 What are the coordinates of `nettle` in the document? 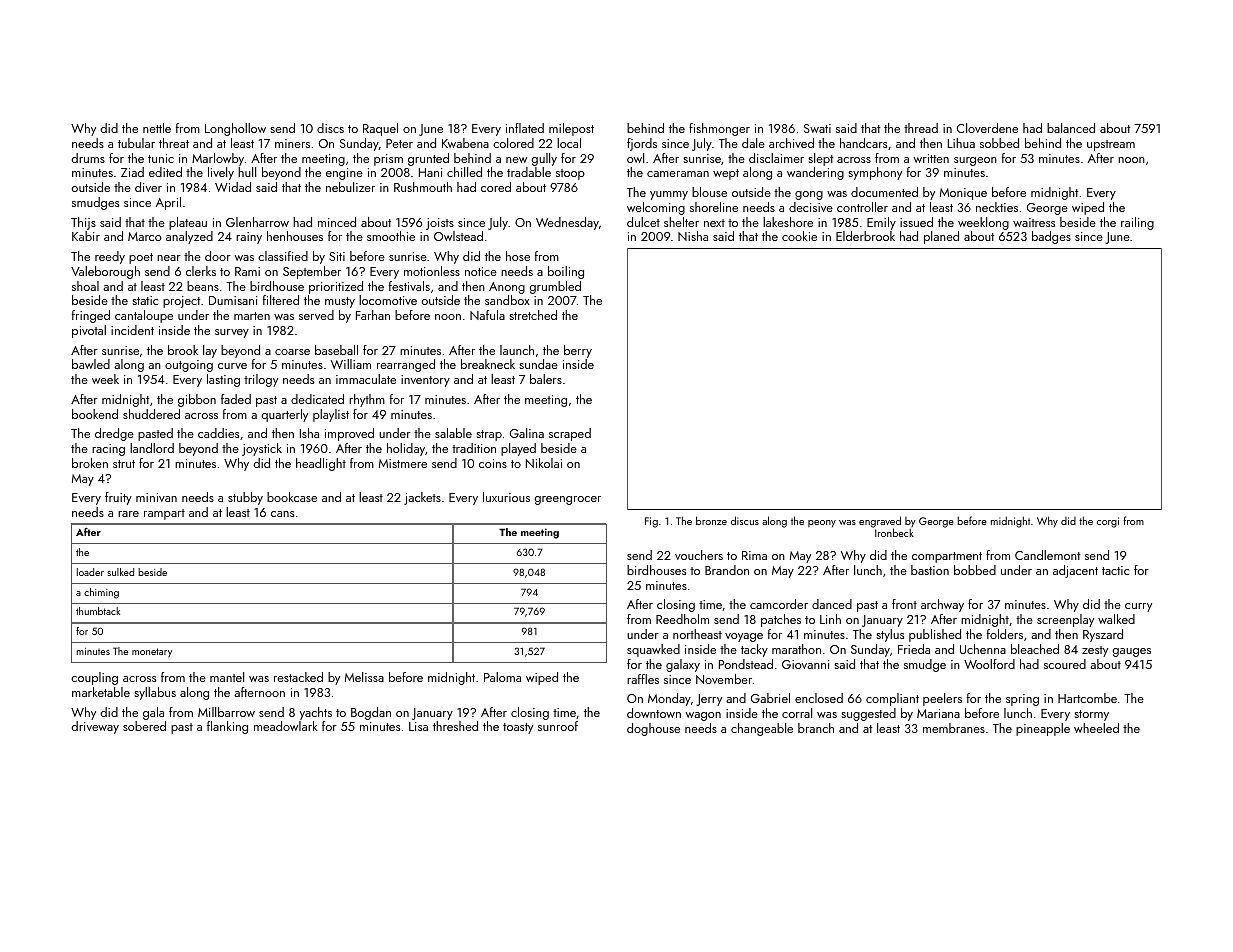 It's located at (157, 128).
